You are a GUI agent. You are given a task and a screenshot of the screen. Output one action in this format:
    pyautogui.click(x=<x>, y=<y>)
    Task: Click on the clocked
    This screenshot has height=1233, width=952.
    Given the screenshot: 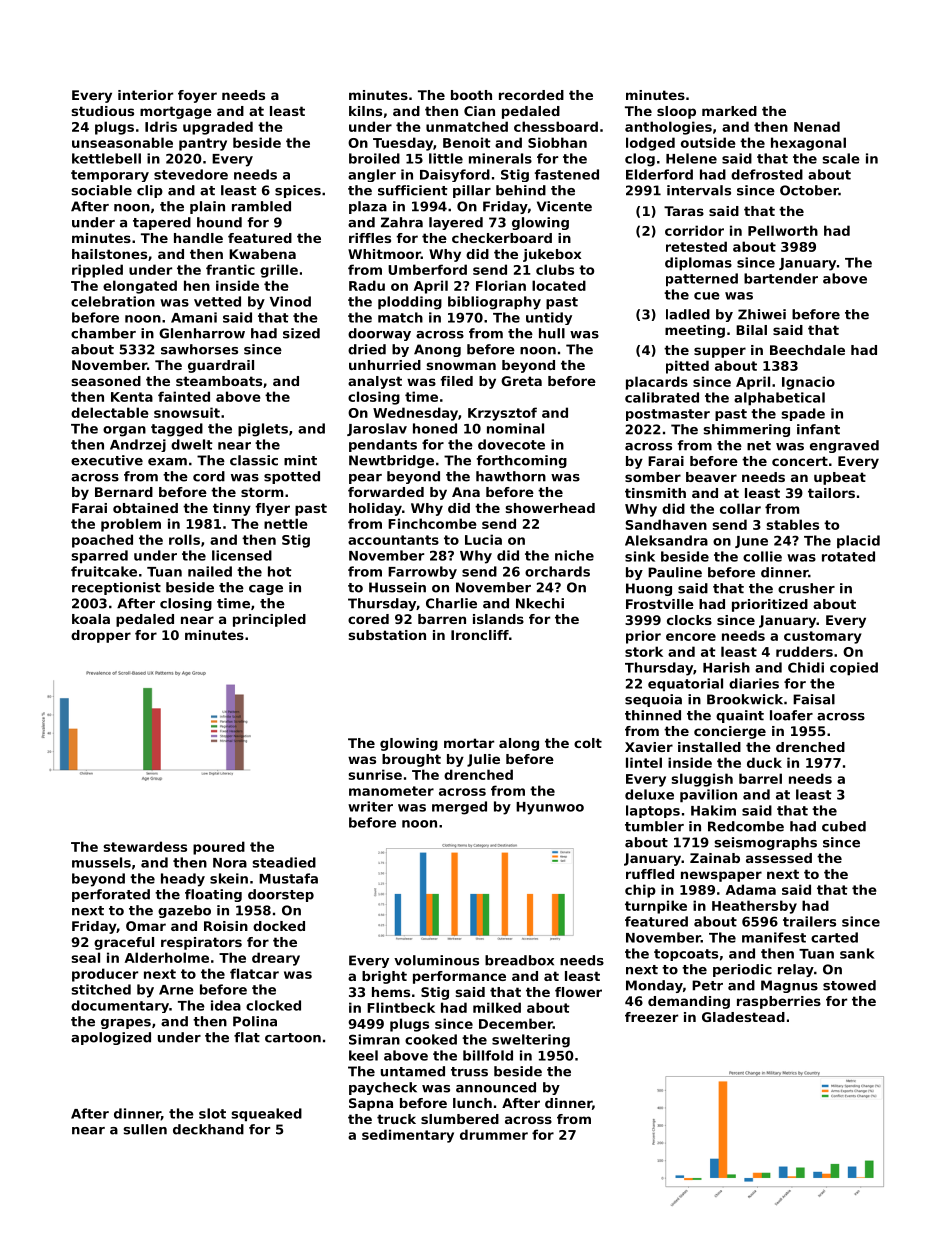 What is the action you would take?
    pyautogui.click(x=273, y=1005)
